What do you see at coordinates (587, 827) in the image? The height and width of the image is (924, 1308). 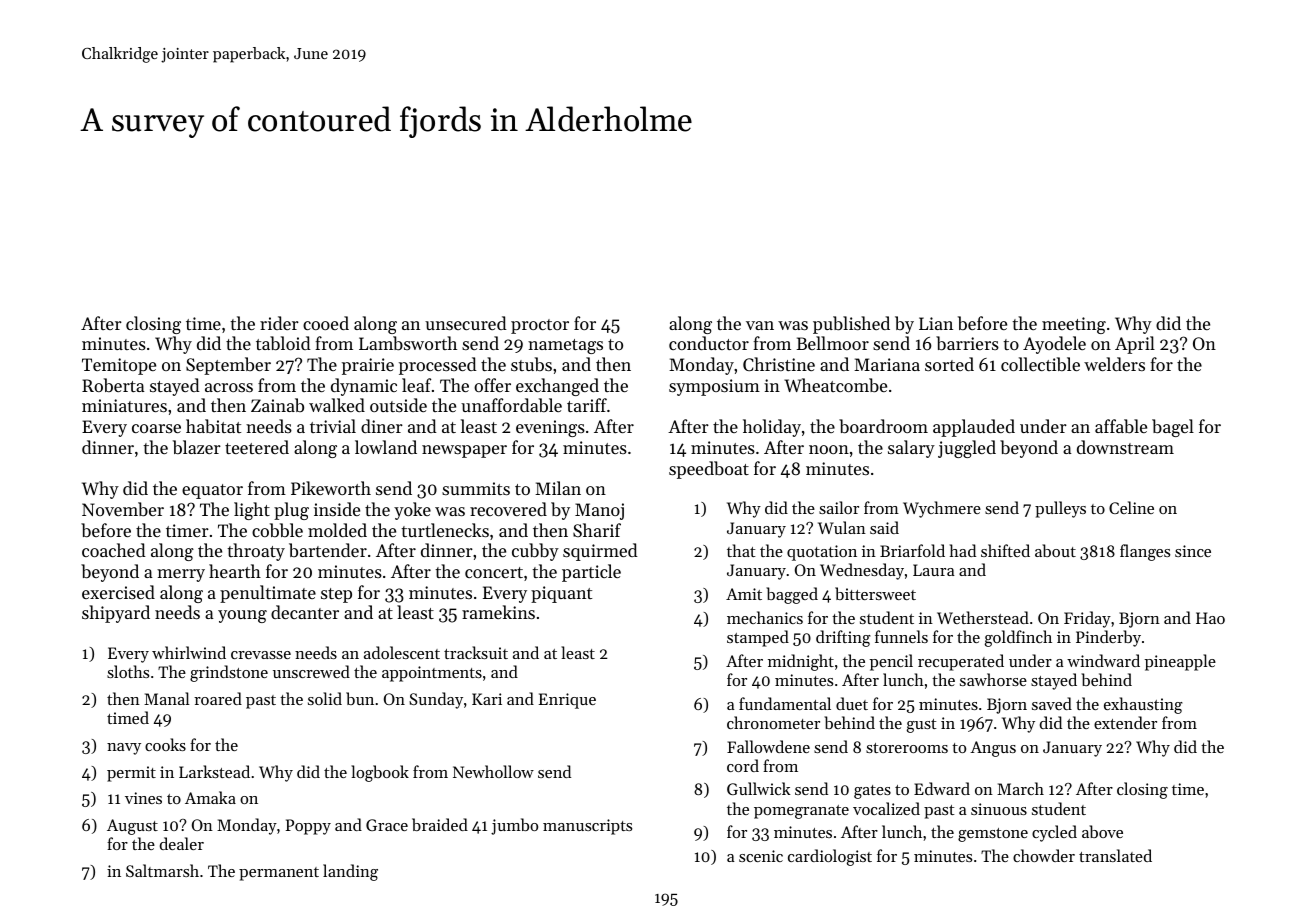 I see `manuscripts` at bounding box center [587, 827].
